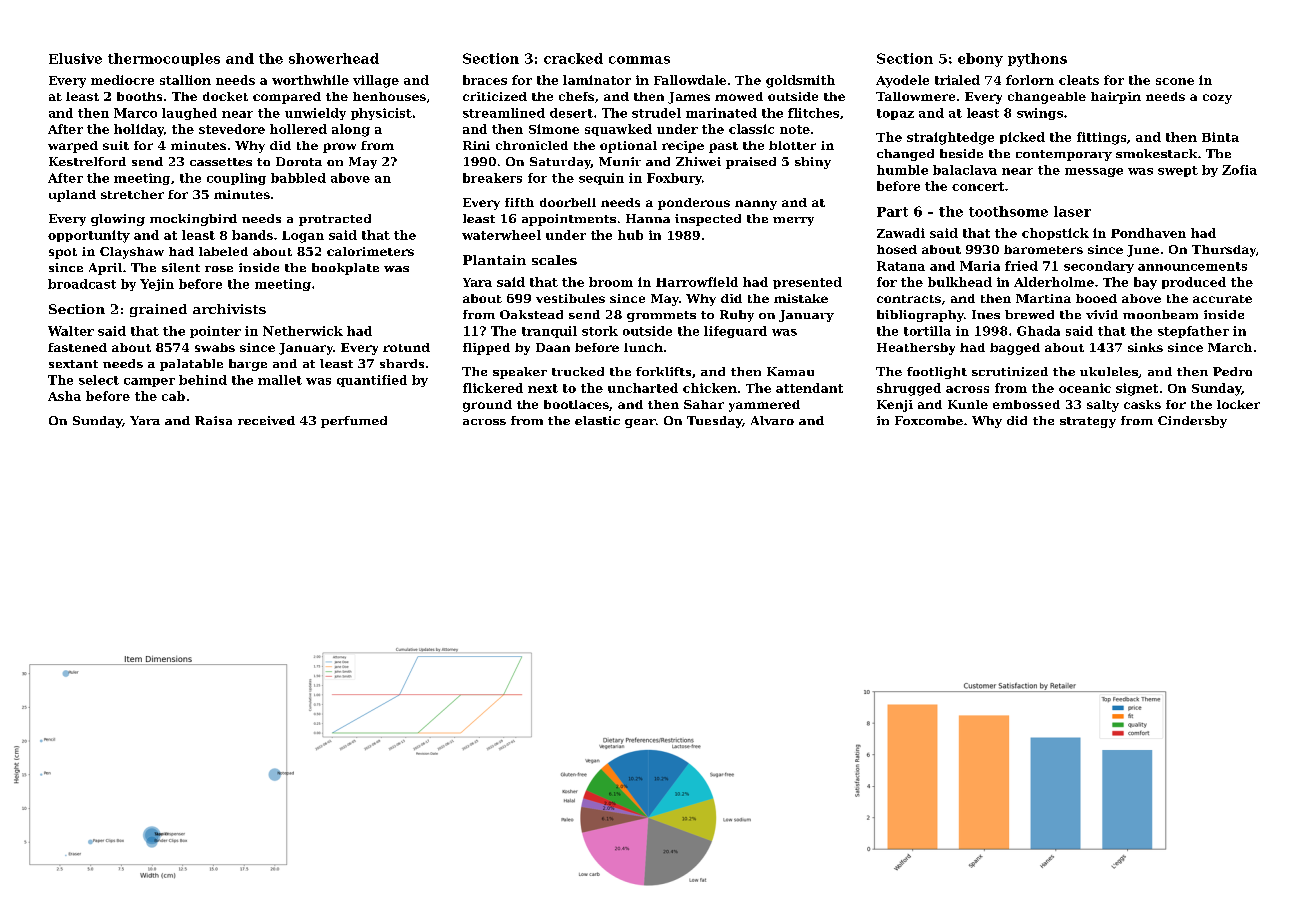  Describe the element at coordinates (339, 148) in the page. I see `prow` at that location.
